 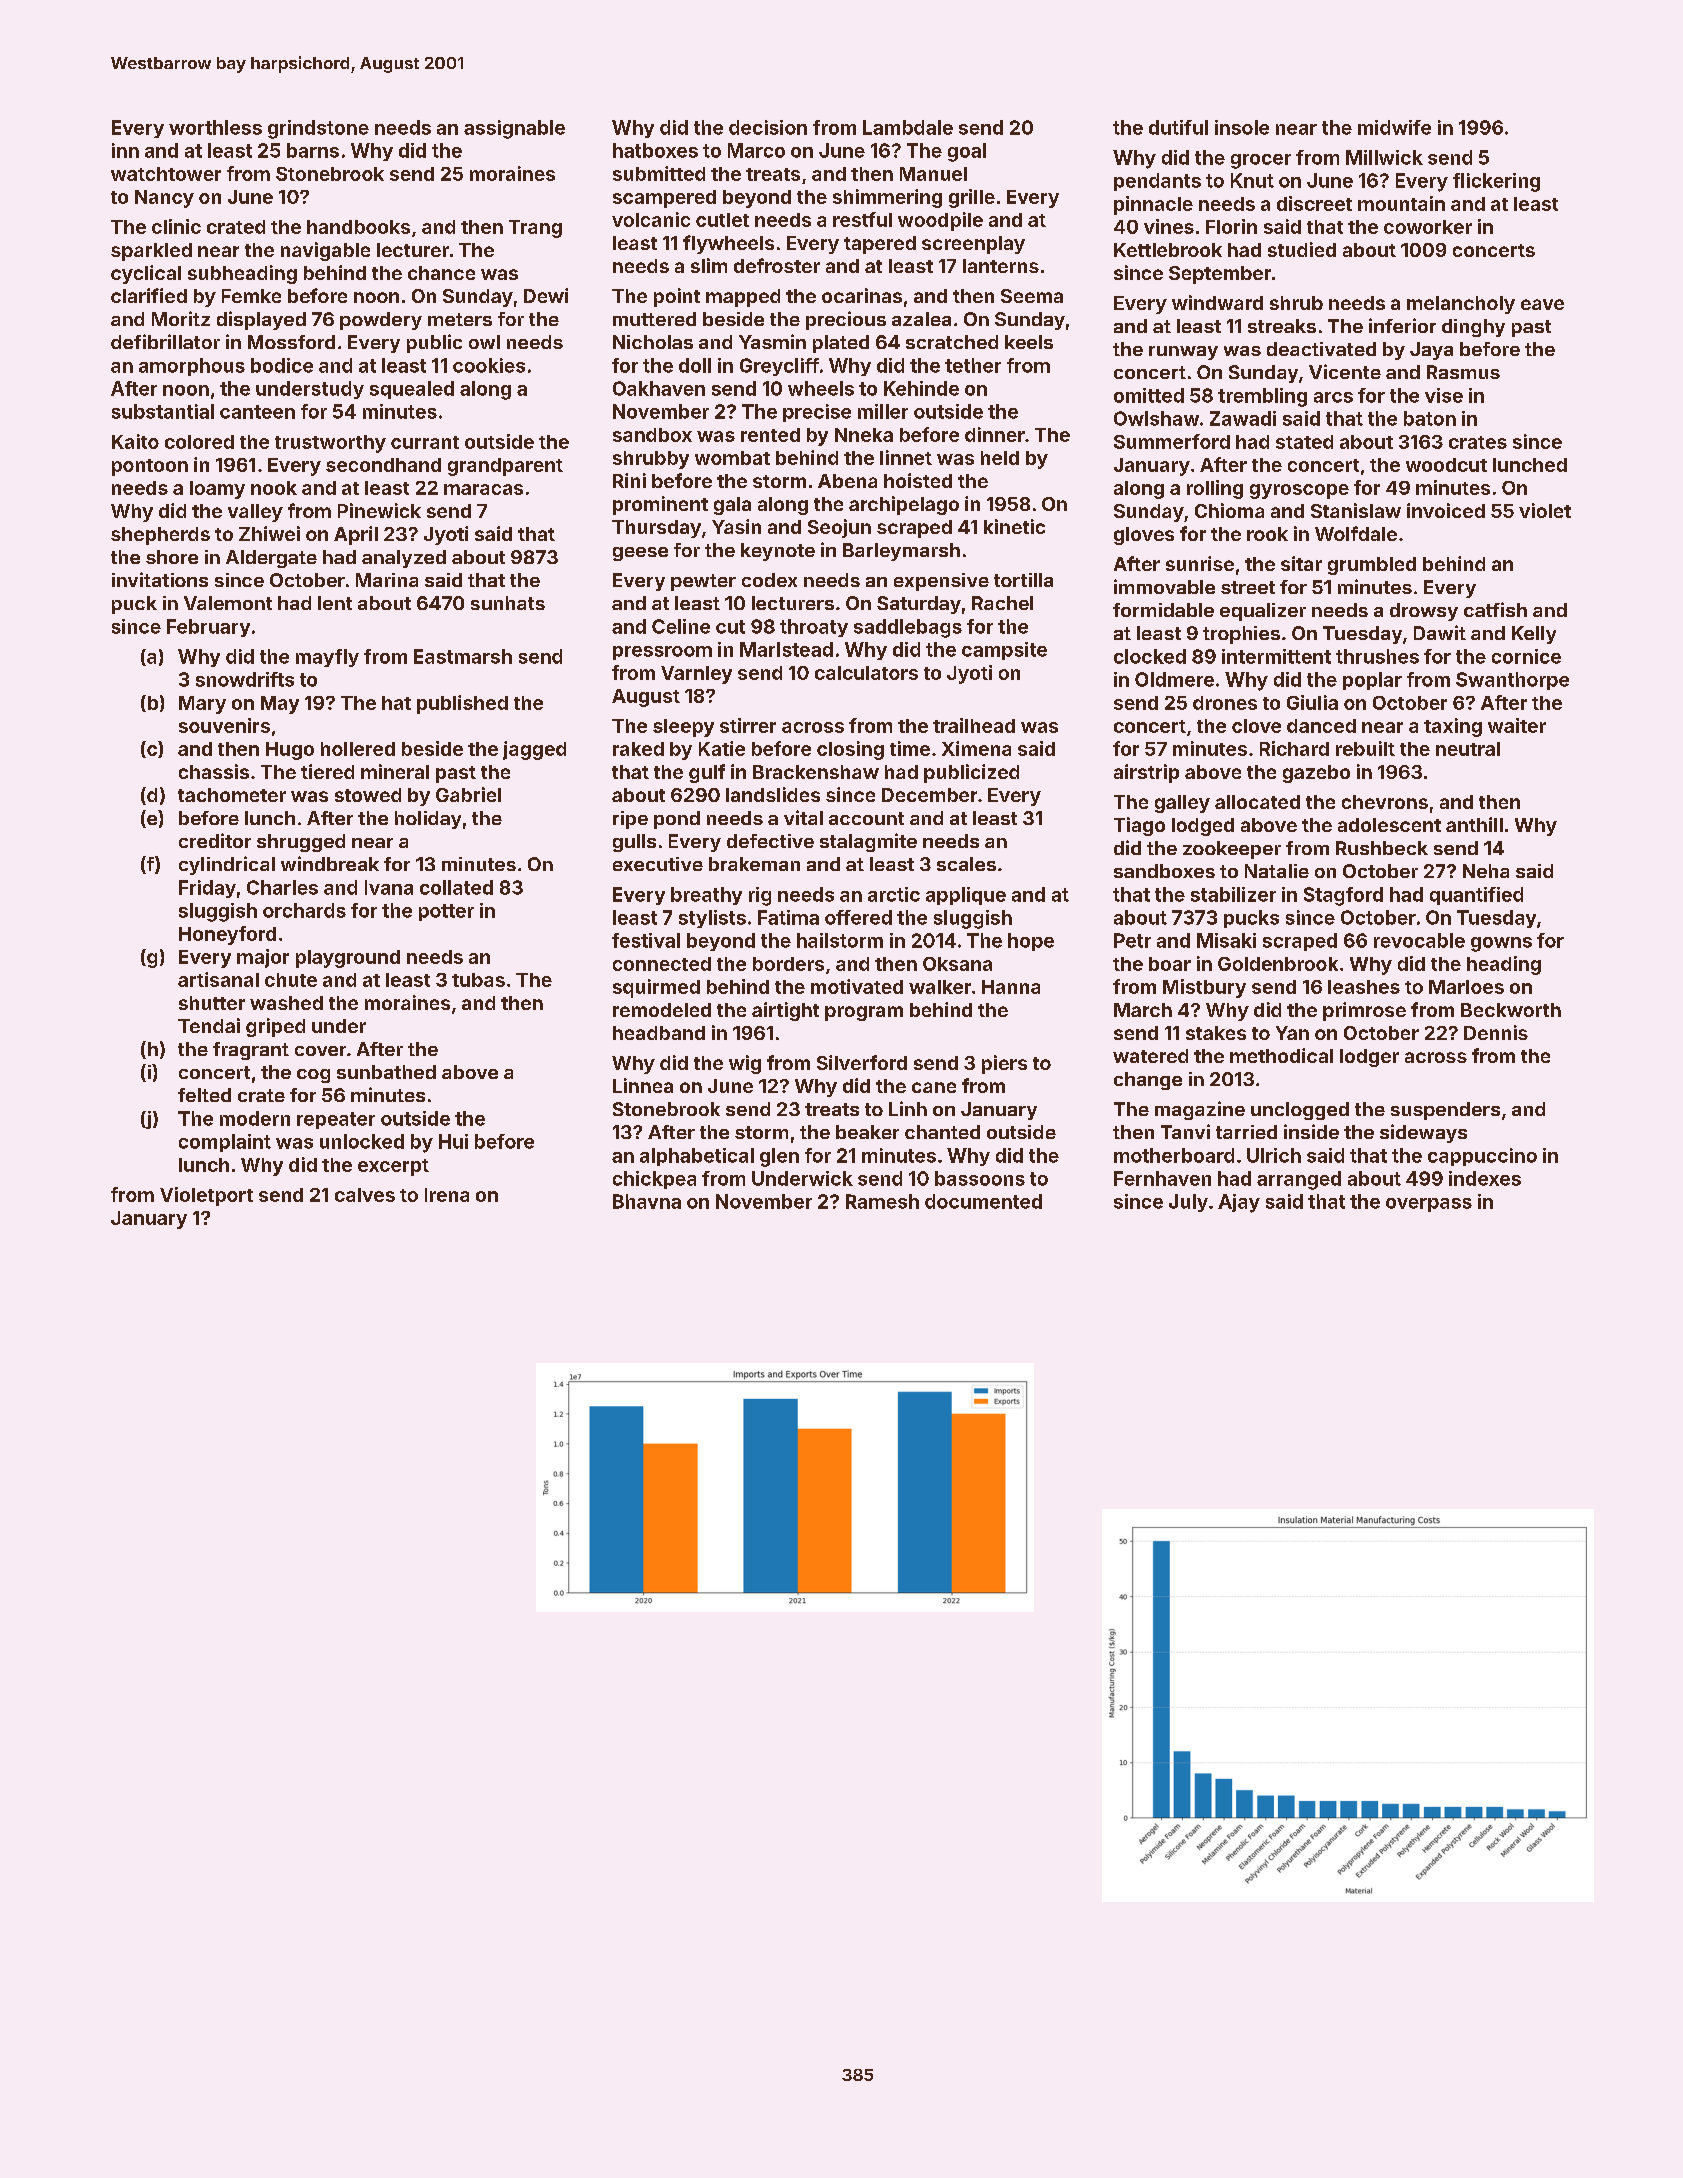 I want to click on street, so click(x=1248, y=587).
